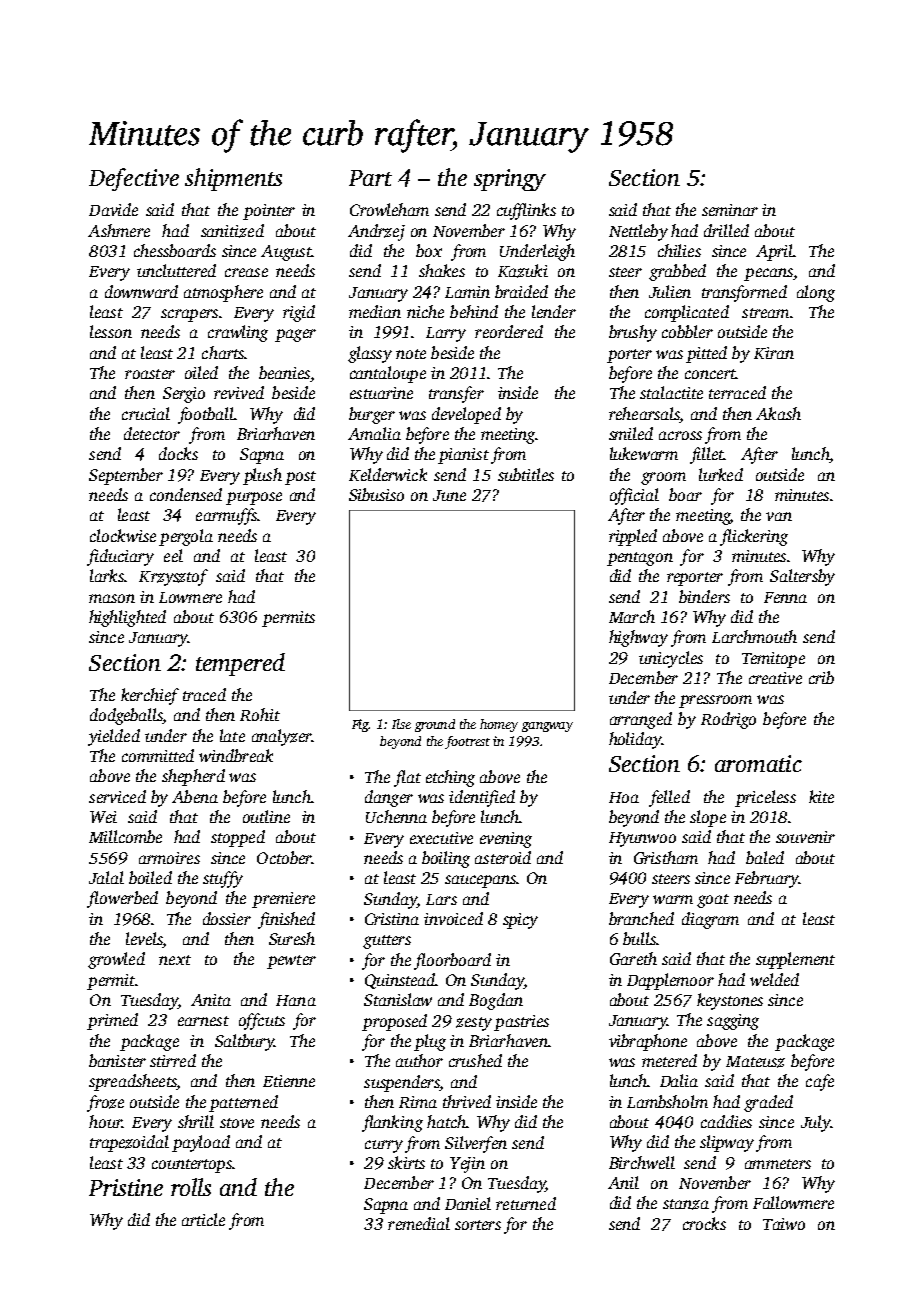  What do you see at coordinates (449, 495) in the document?
I see `June` at bounding box center [449, 495].
